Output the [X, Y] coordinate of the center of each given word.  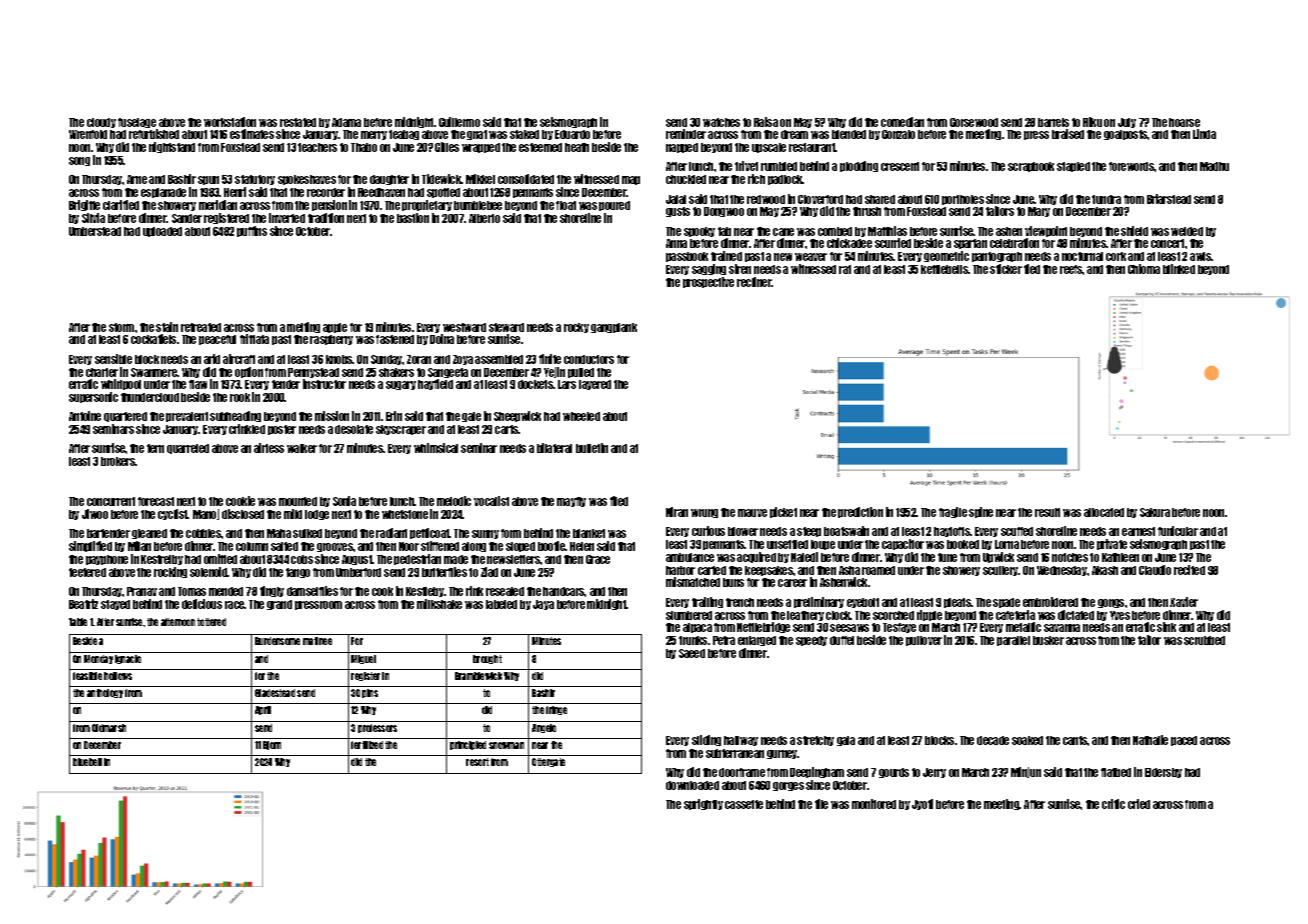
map [631, 180]
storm [121, 327]
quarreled [188, 449]
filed [619, 501]
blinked [1179, 269]
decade [993, 740]
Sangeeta [448, 373]
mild [293, 514]
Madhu [1214, 166]
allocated [1104, 512]
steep [809, 532]
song [79, 161]
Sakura [1155, 512]
